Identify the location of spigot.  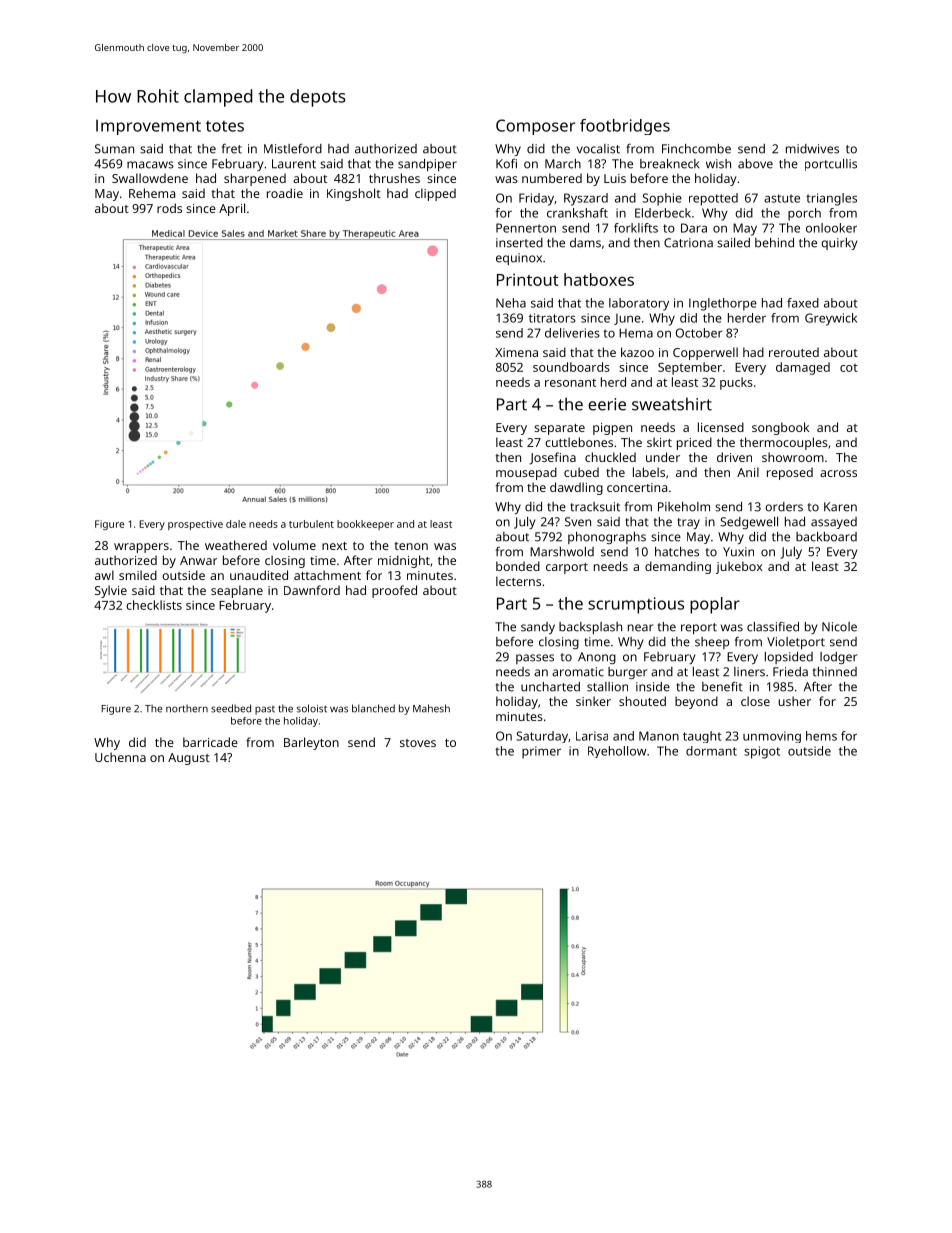
(762, 752).
